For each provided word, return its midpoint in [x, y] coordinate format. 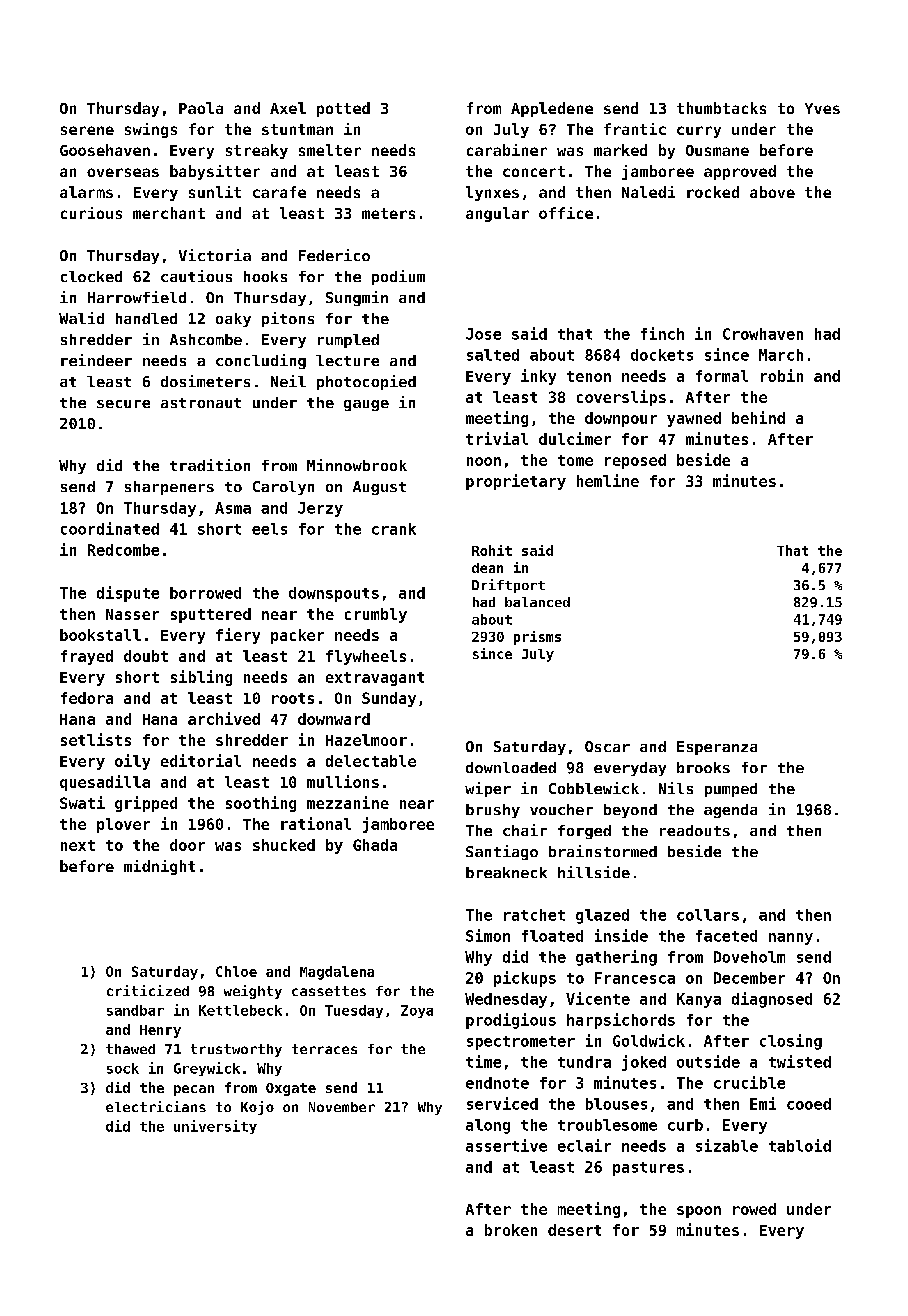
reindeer [96, 360]
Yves [822, 108]
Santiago [502, 852]
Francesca [635, 978]
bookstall [100, 635]
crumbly [376, 615]
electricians [156, 1106]
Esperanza [717, 748]
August [379, 488]
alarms [86, 192]
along [488, 1126]
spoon [699, 1212]
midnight [159, 867]
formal [722, 376]
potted [343, 109]
